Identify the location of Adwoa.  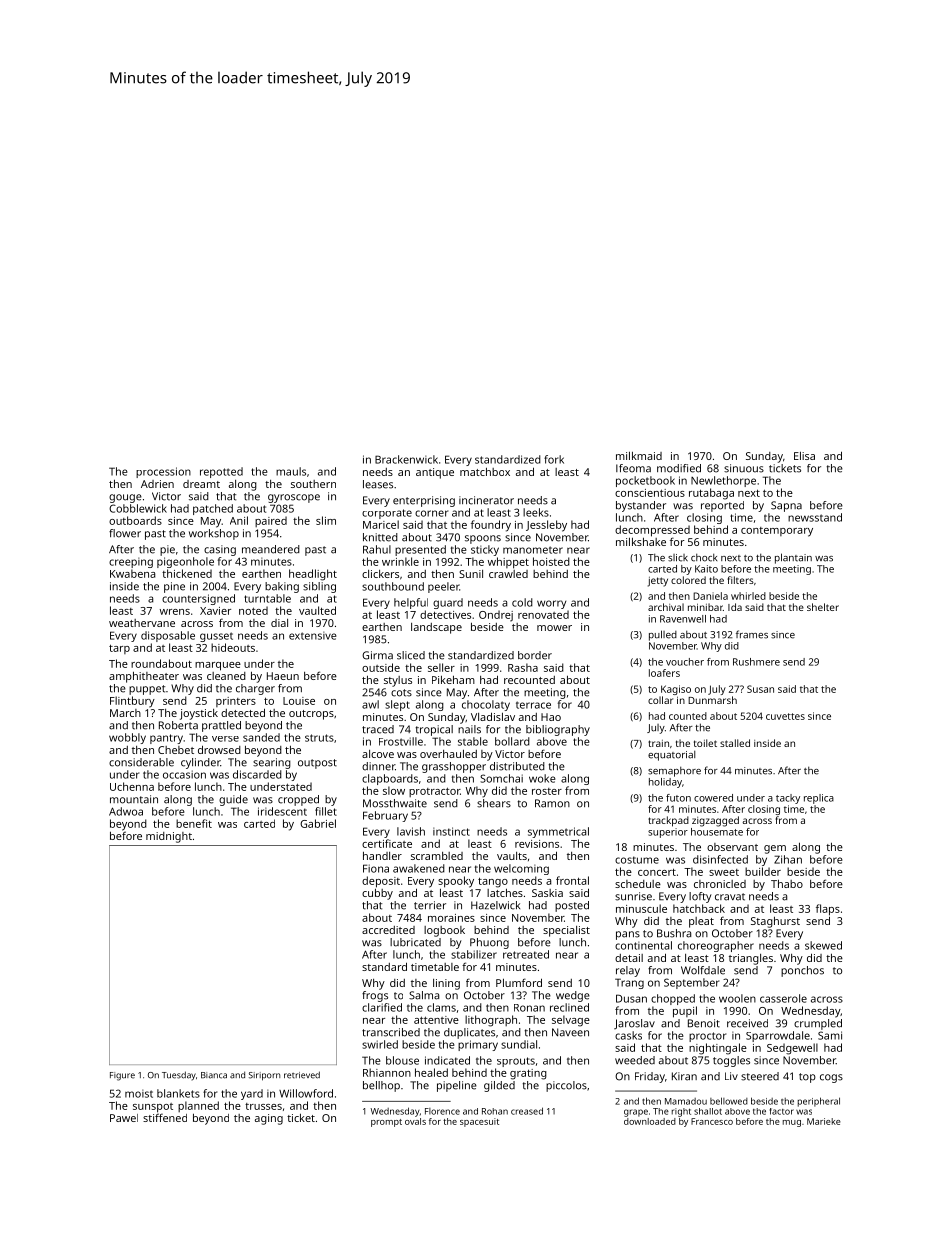
(126, 811).
